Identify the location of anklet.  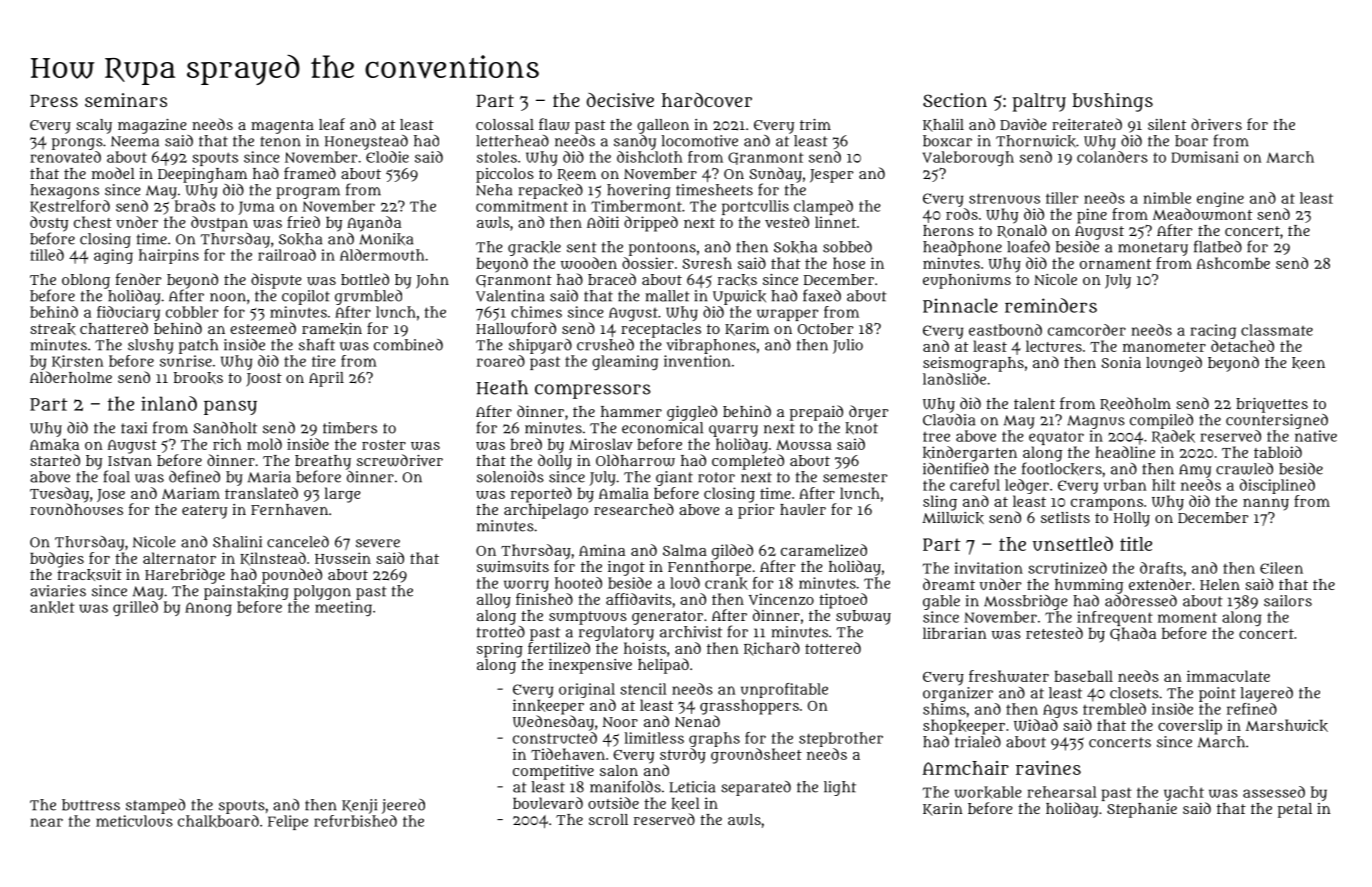
(52, 607).
